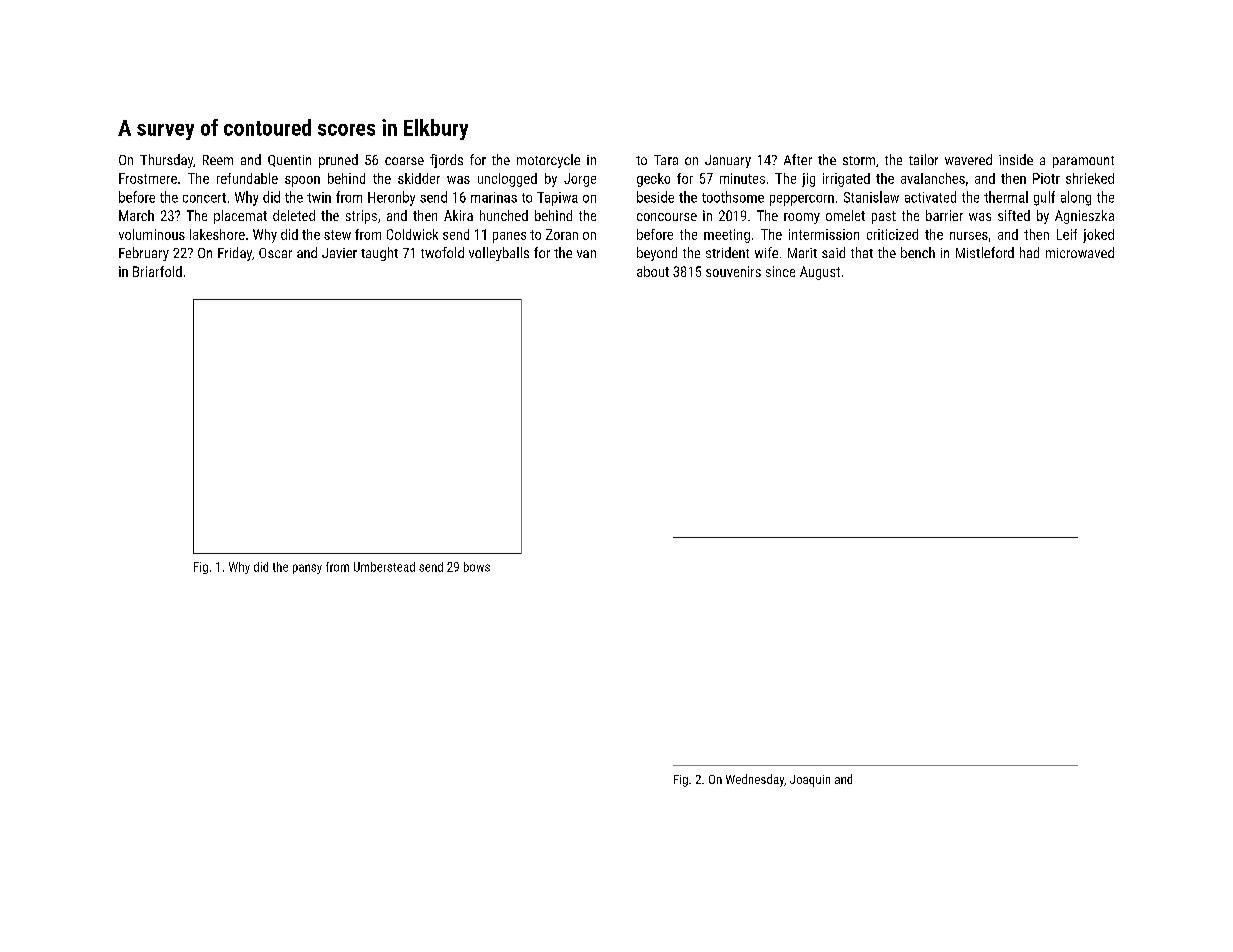  Describe the element at coordinates (755, 780) in the document. I see `Wednesday` at that location.
